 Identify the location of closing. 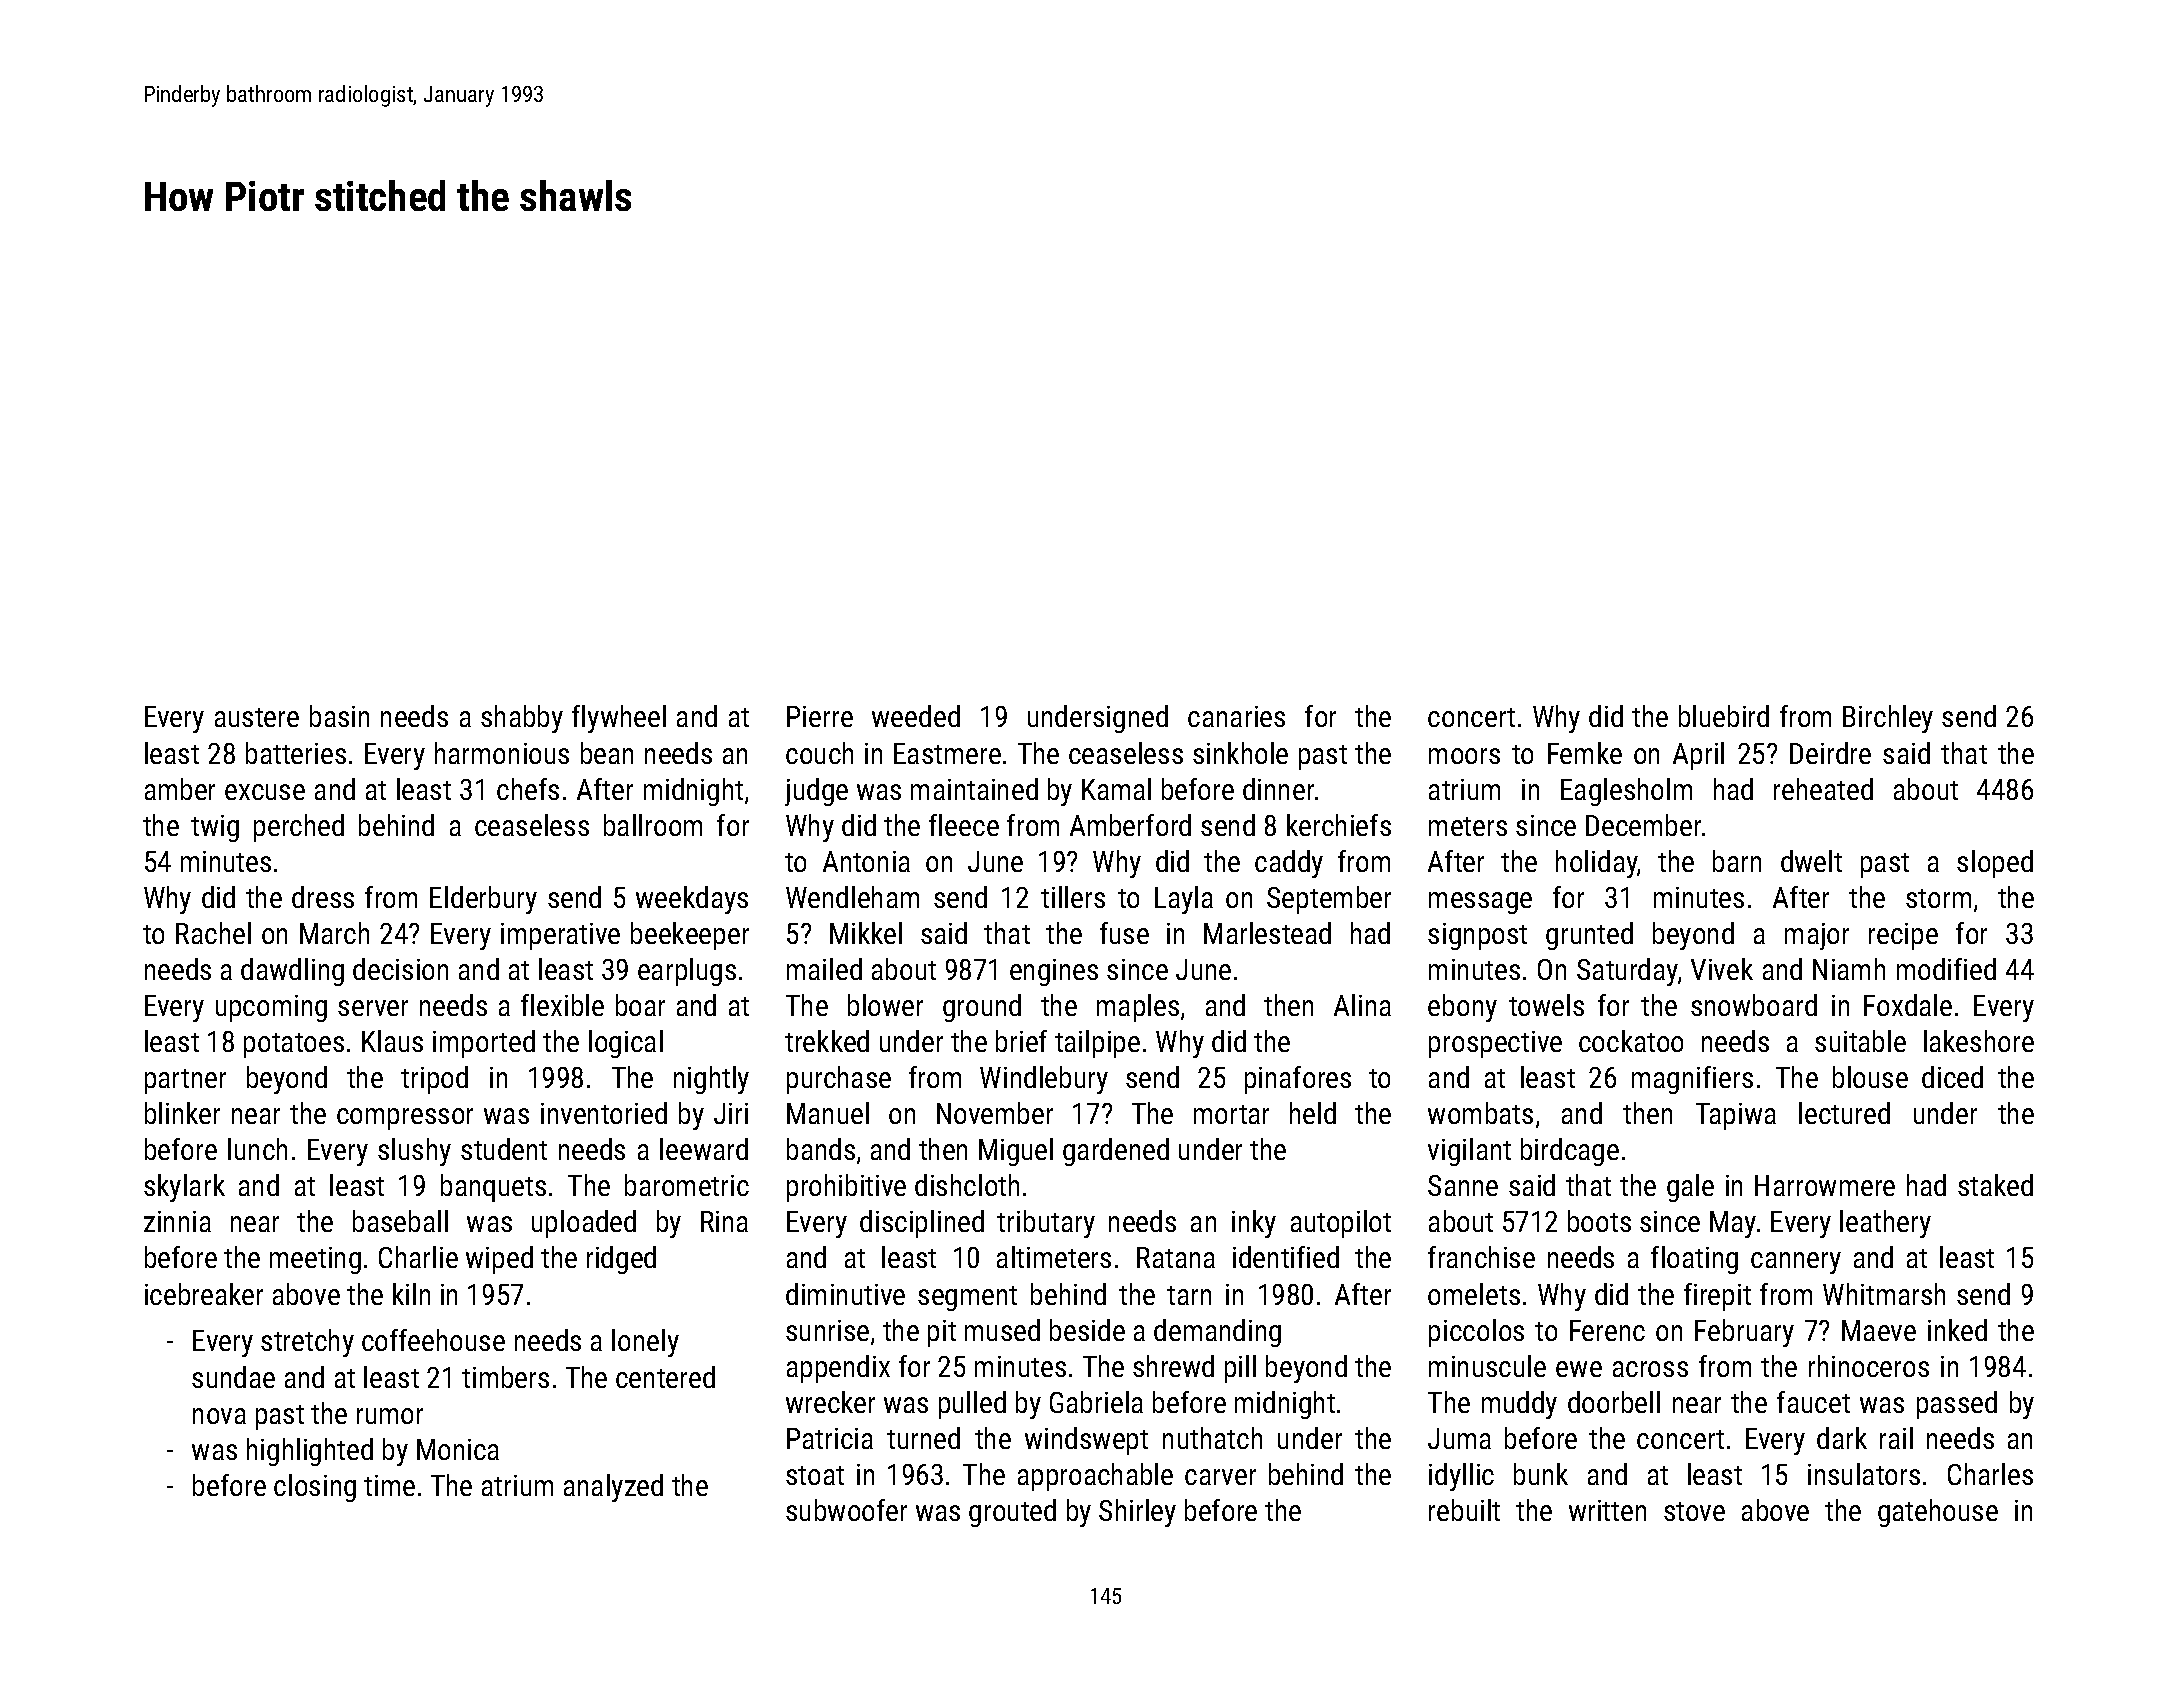
(315, 1488).
